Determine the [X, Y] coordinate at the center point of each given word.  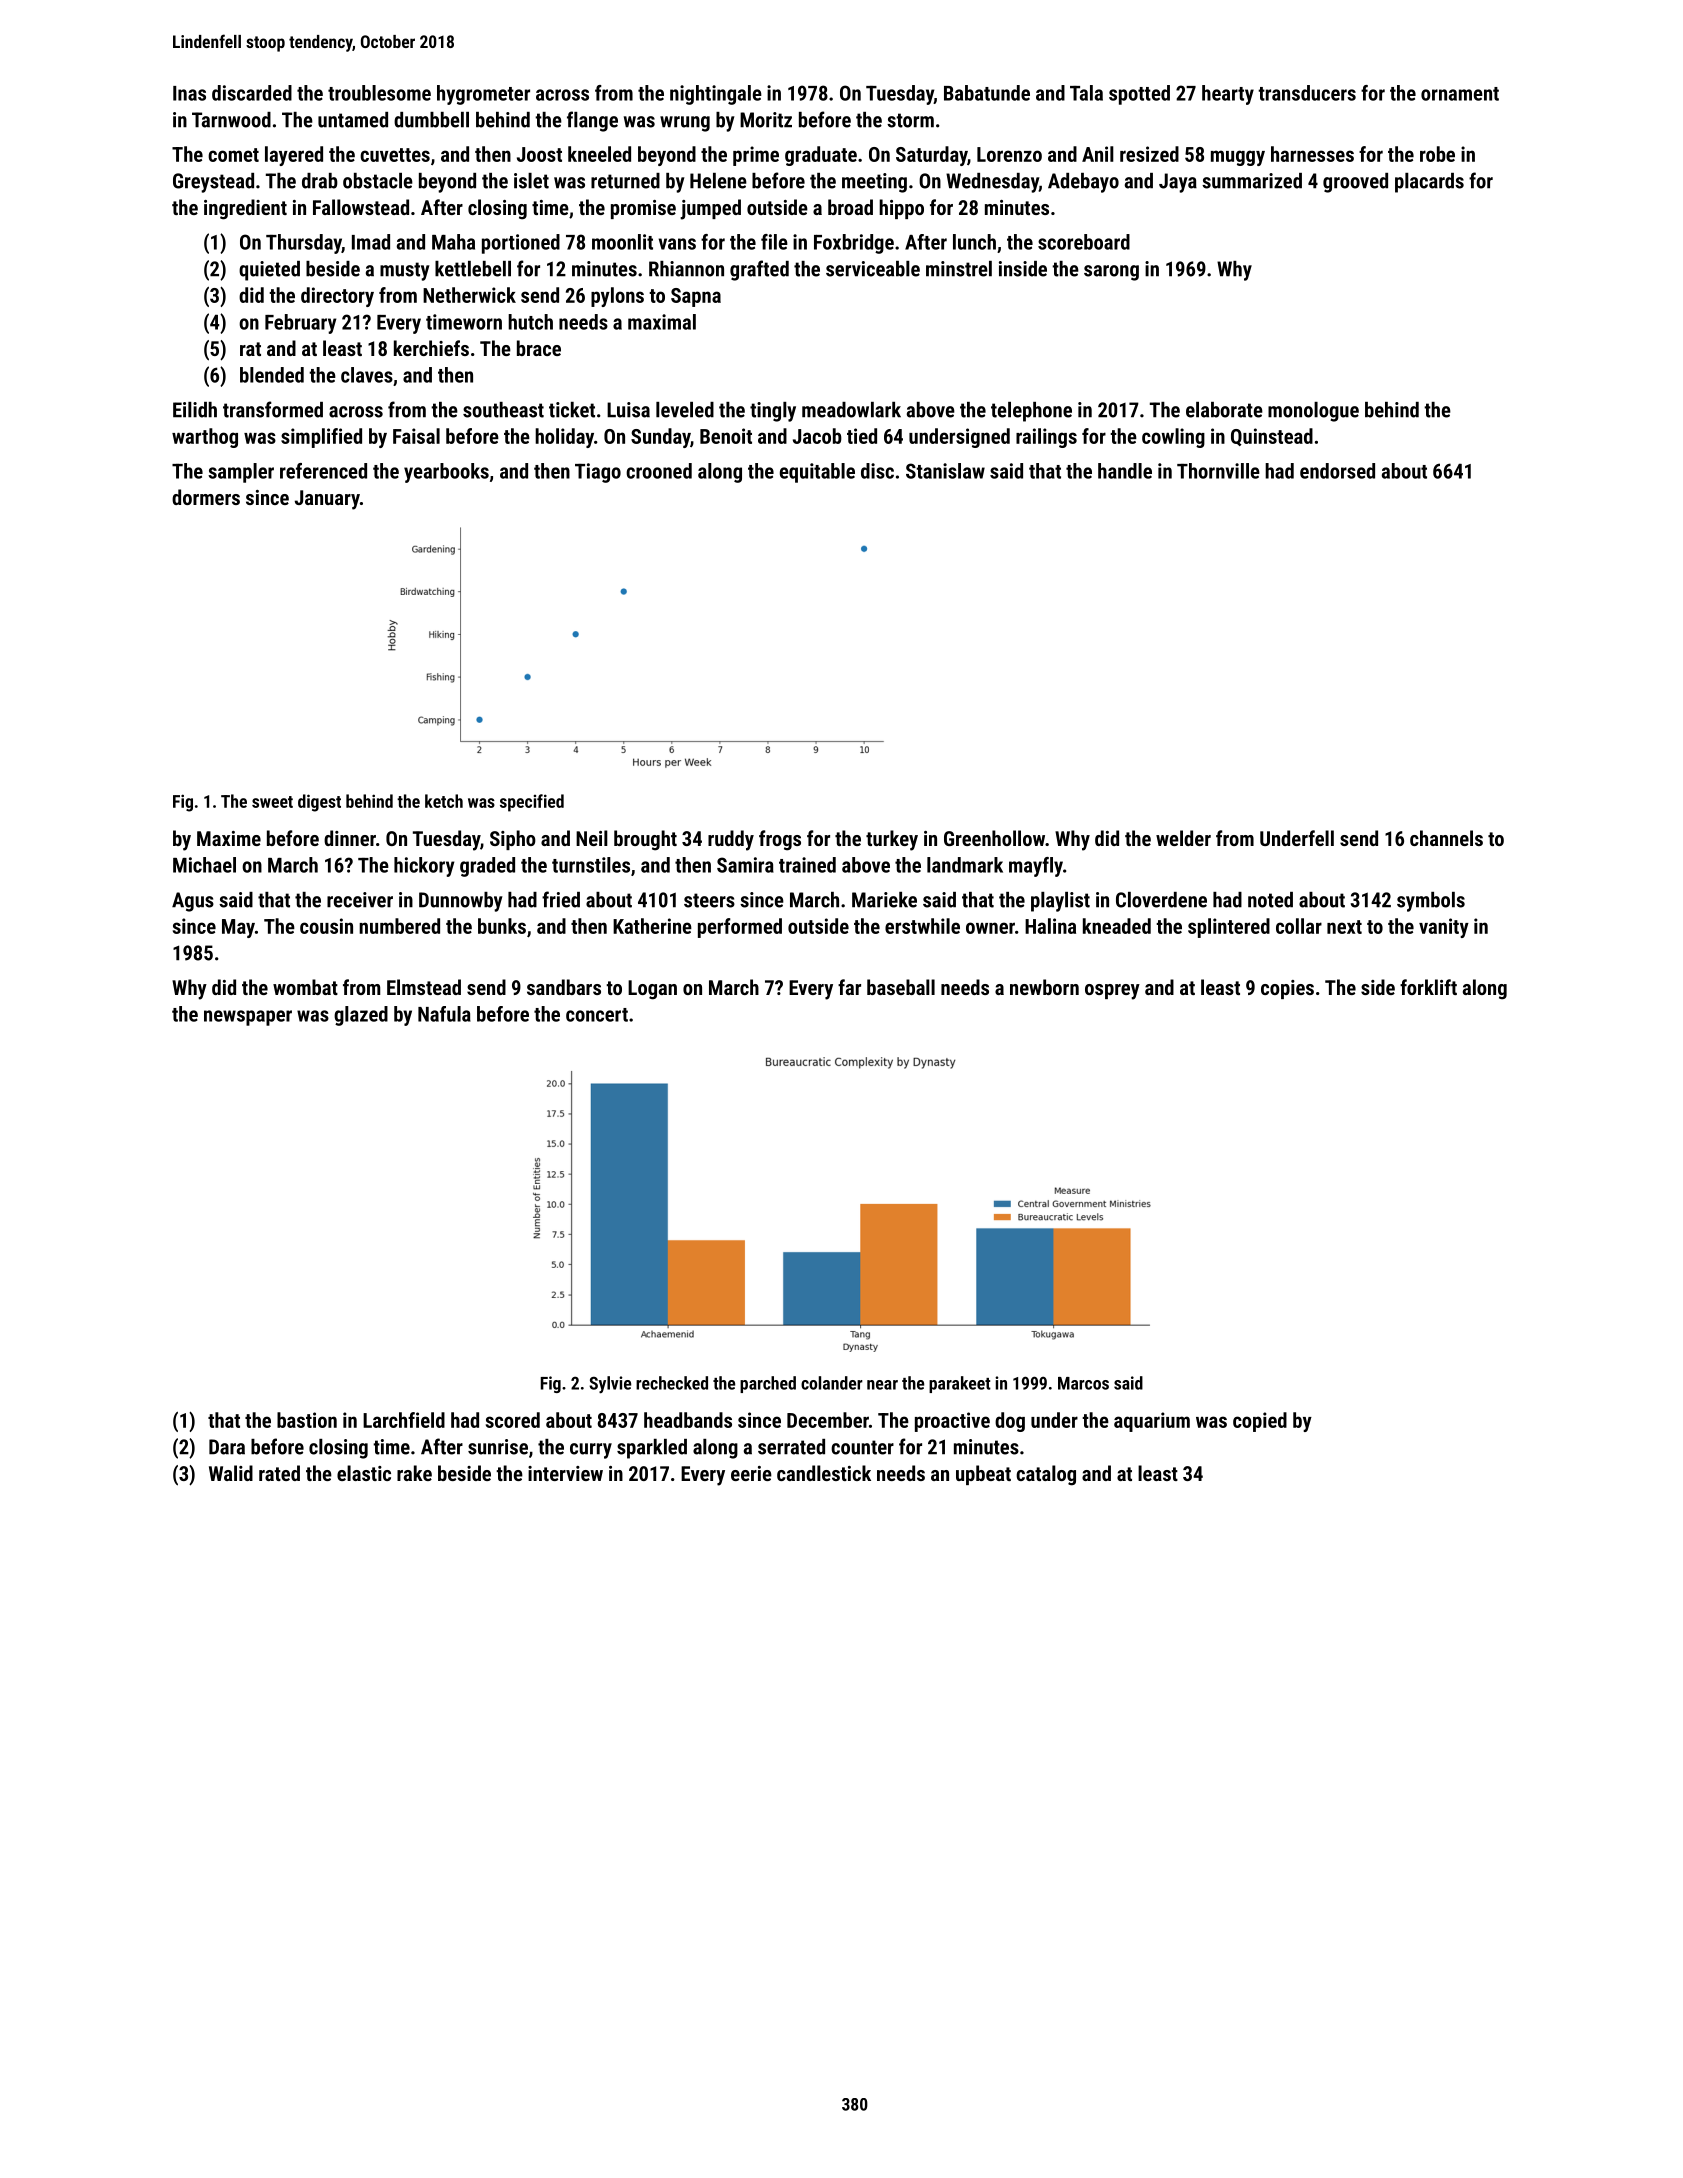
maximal [662, 322]
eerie [751, 1473]
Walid [231, 1473]
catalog [1046, 1475]
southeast [503, 410]
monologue [1313, 412]
